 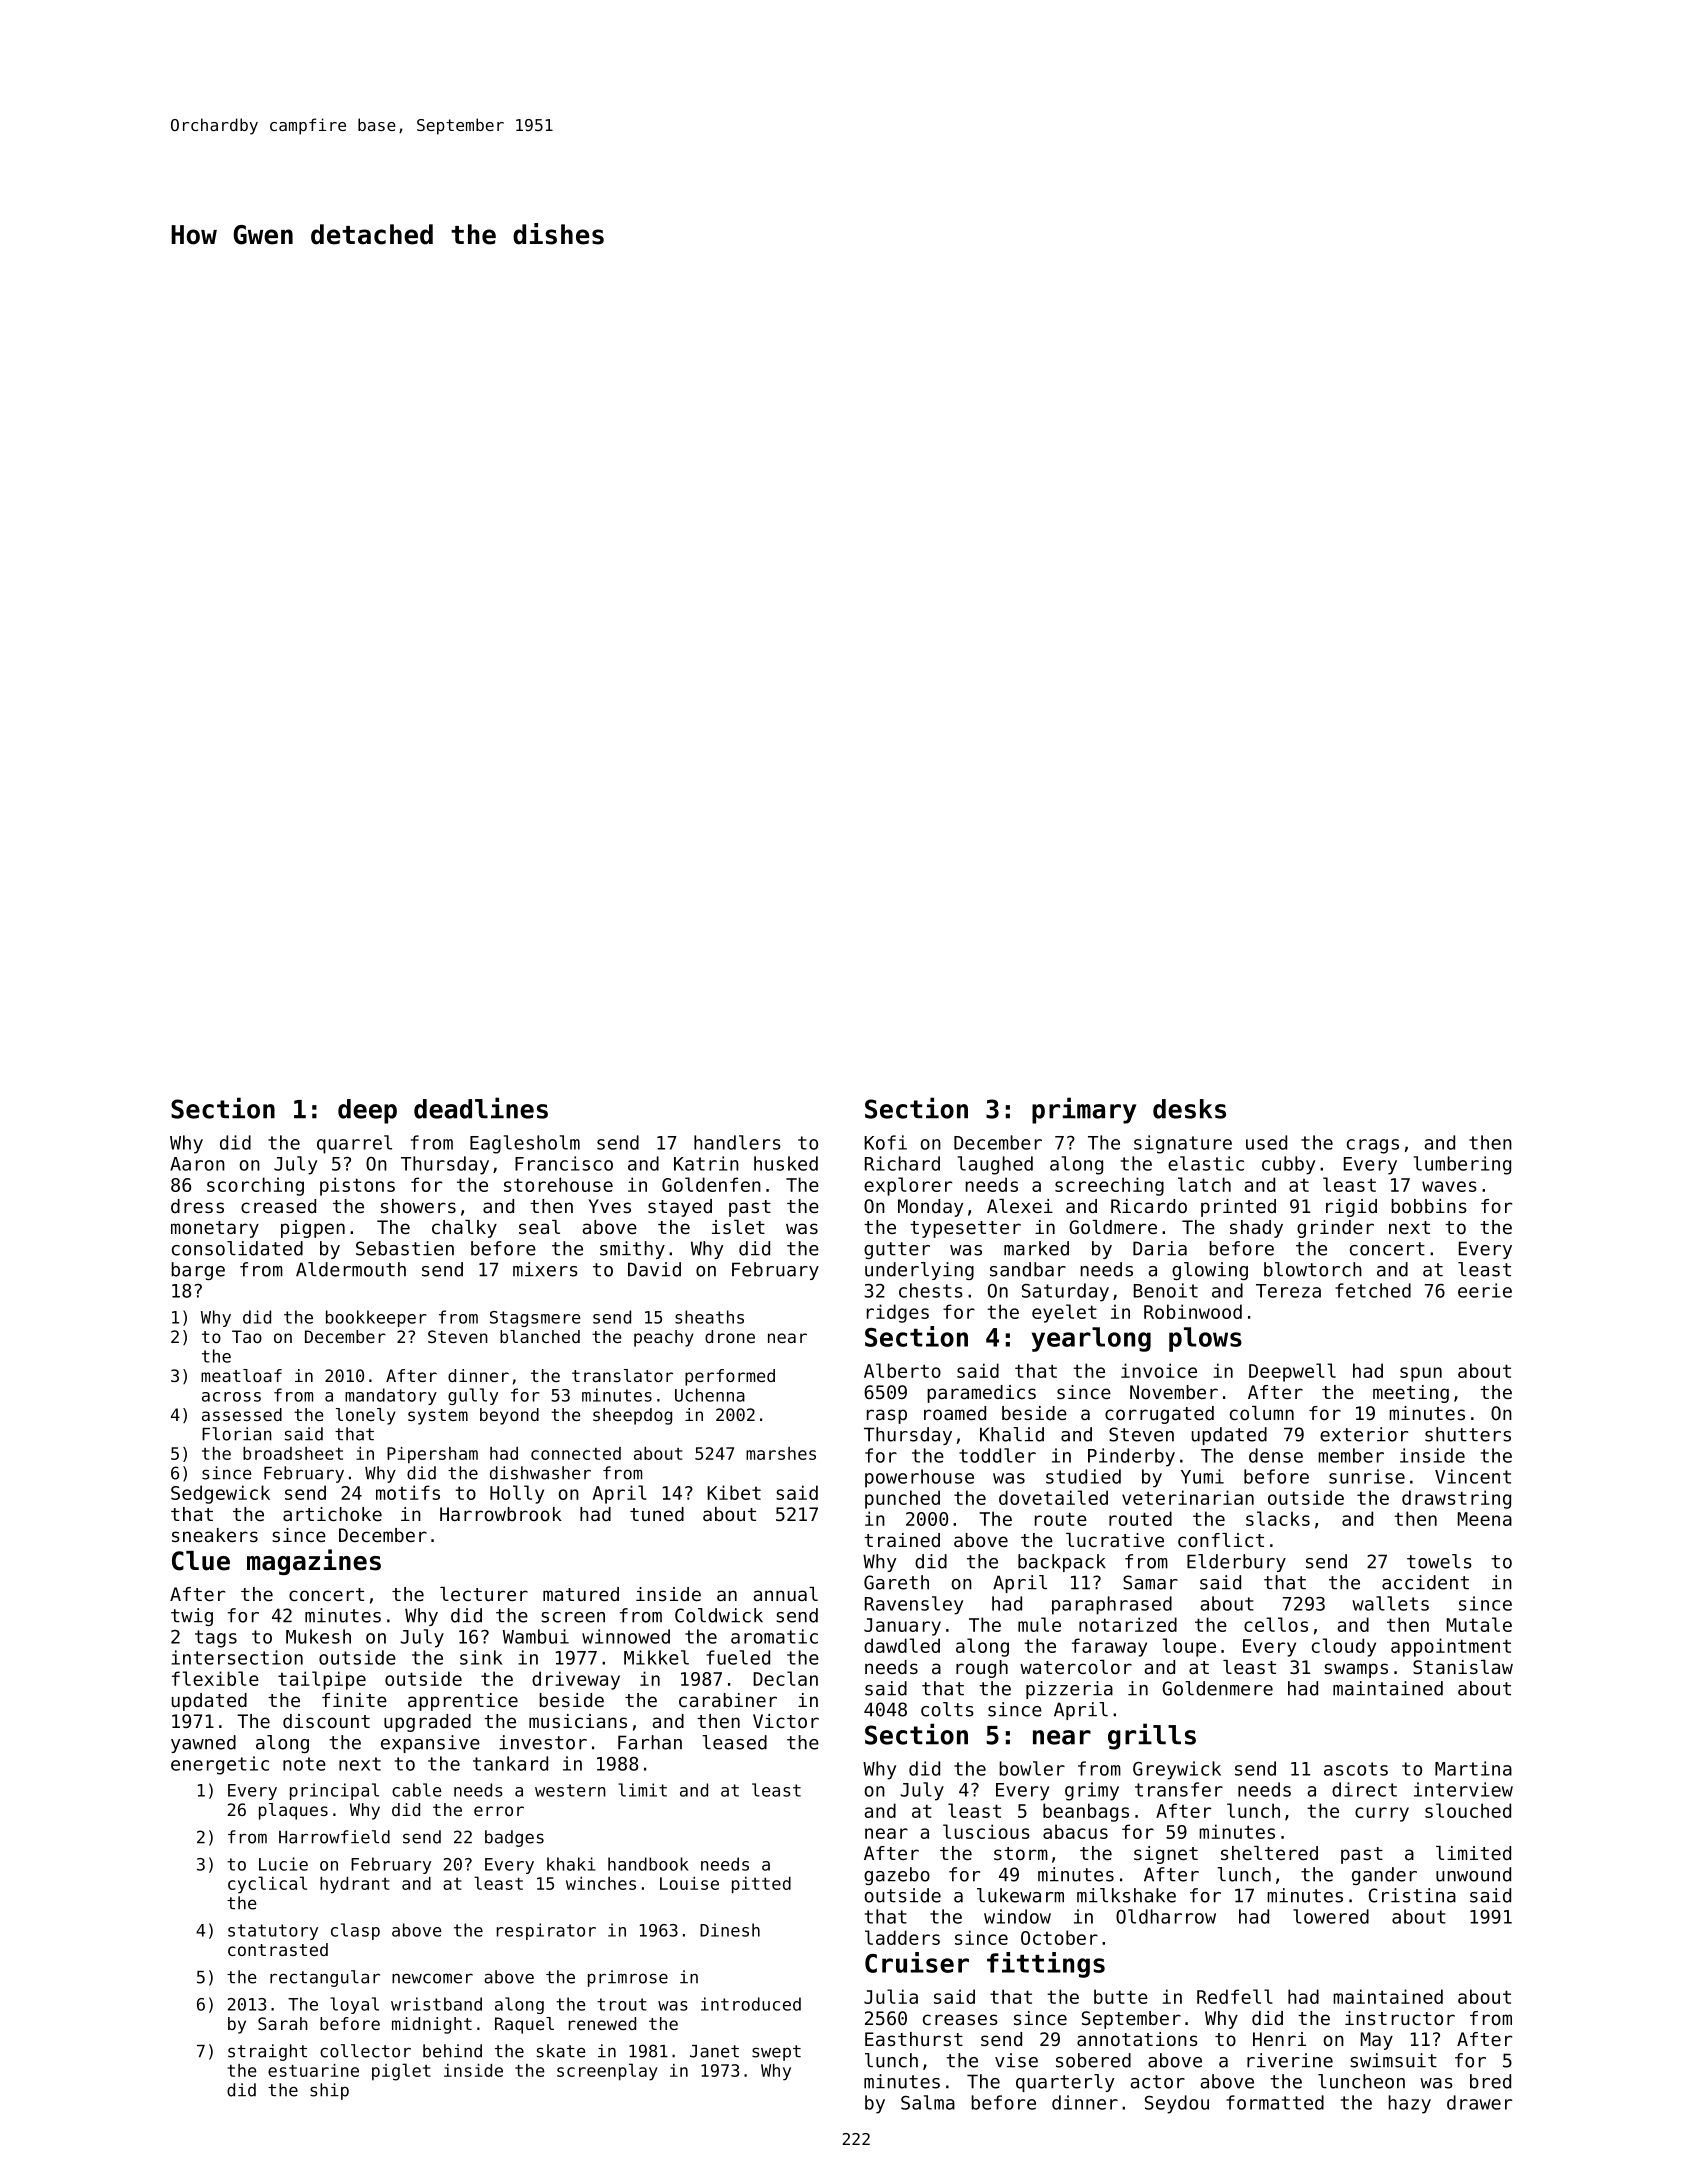 What do you see at coordinates (401, 2072) in the document?
I see `piglet` at bounding box center [401, 2072].
